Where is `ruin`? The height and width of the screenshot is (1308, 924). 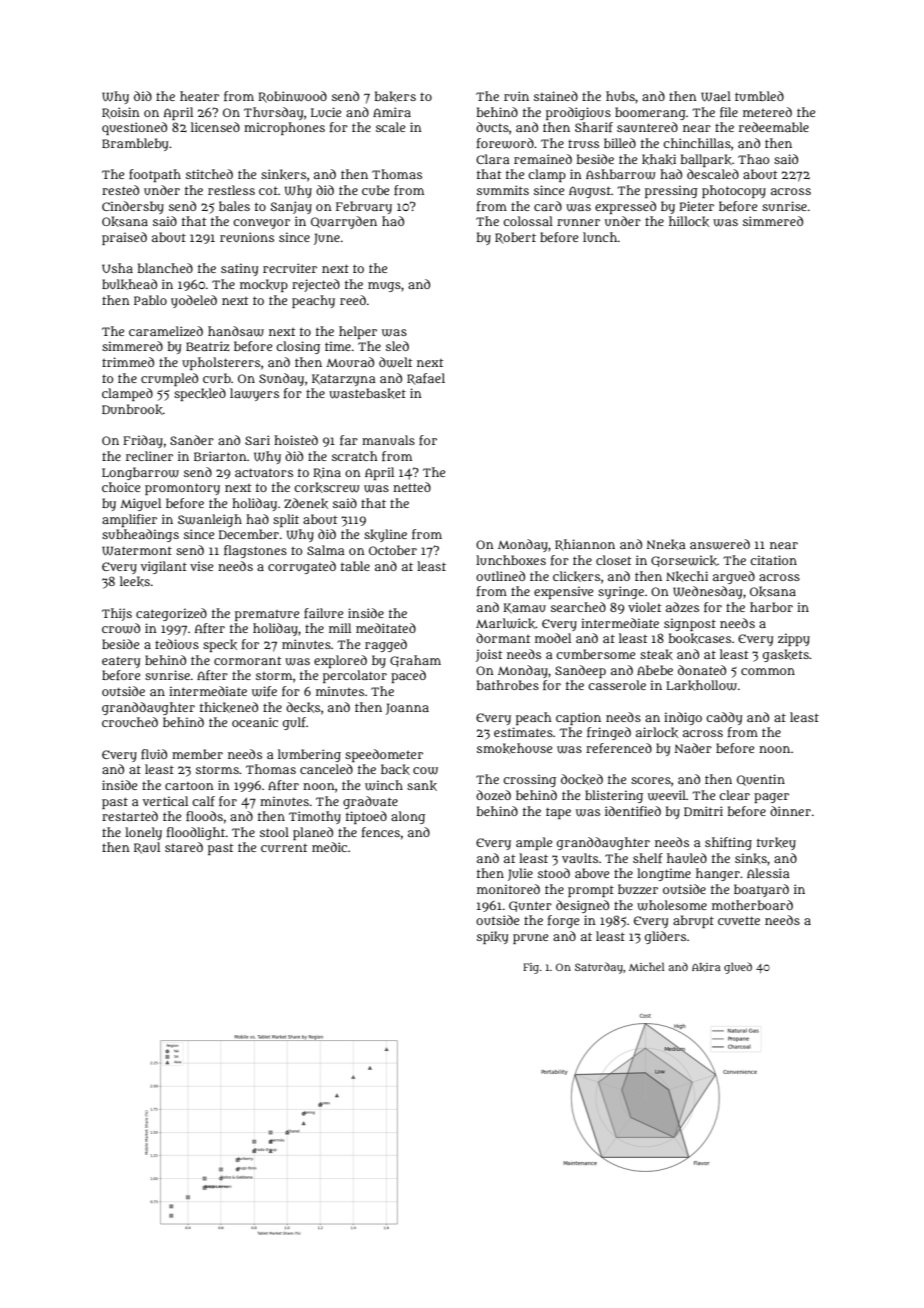
ruin is located at coordinates (516, 96).
